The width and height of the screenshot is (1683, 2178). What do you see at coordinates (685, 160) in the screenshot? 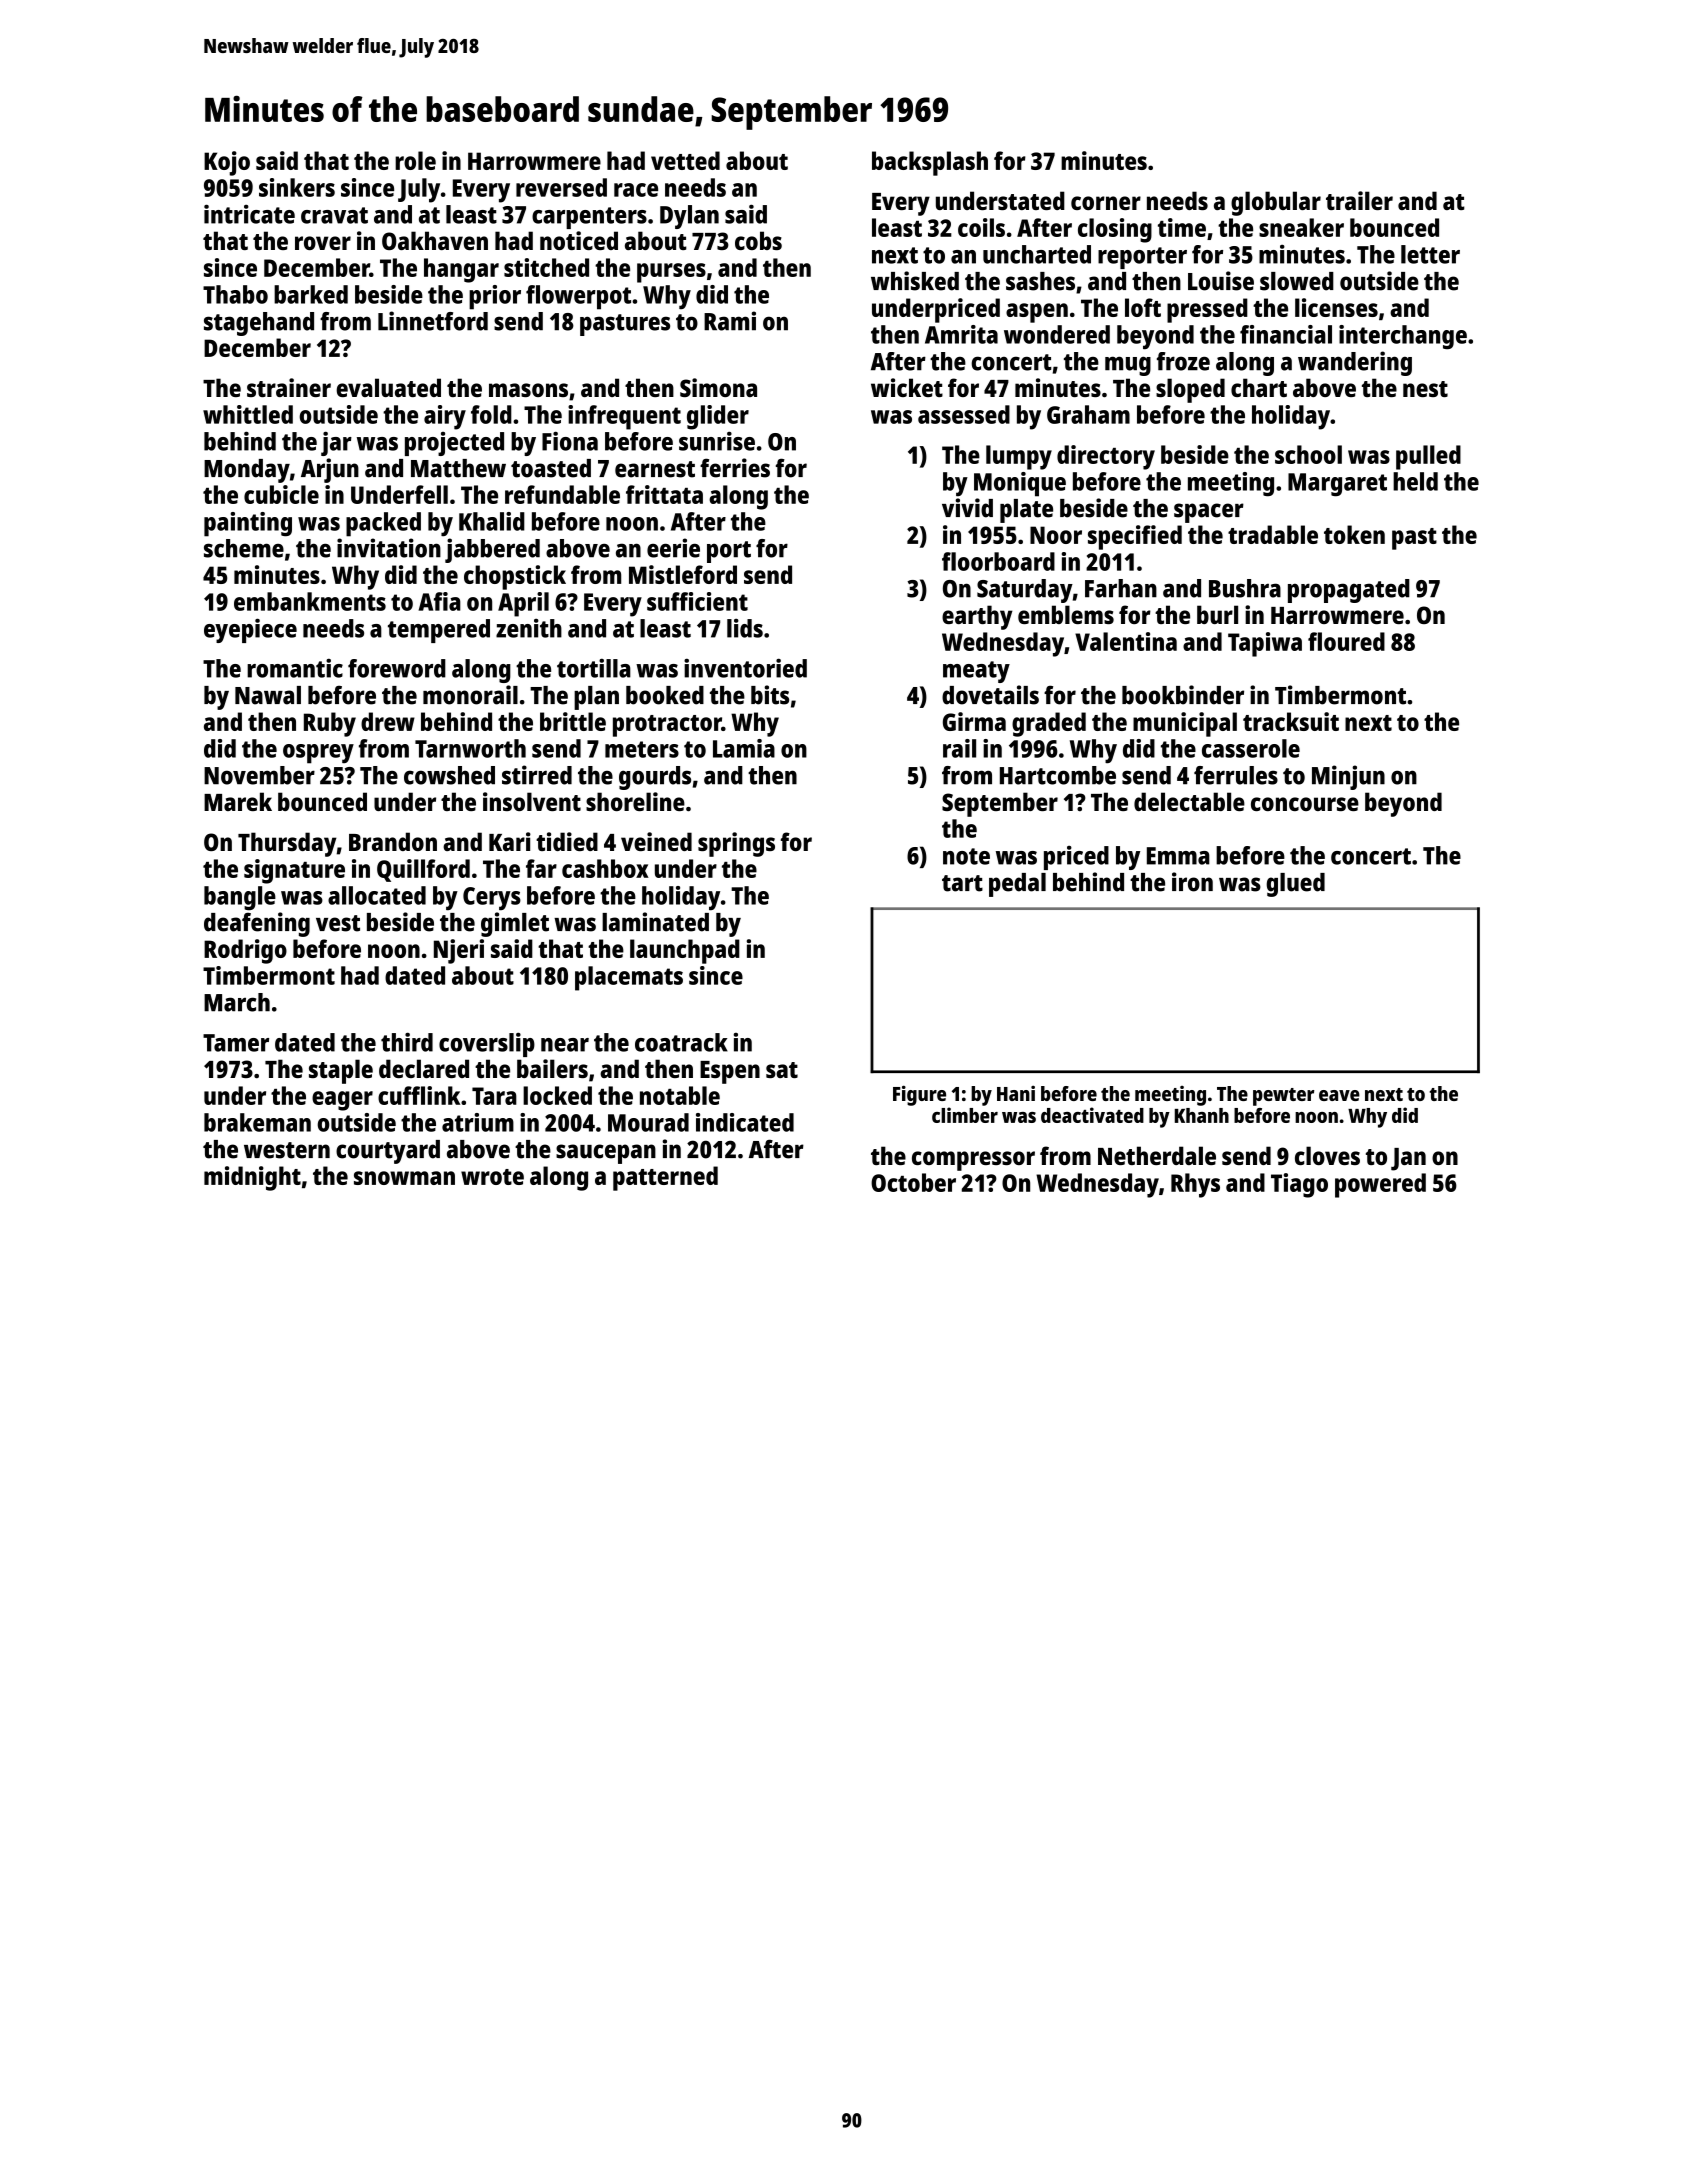
I see `vetted` at bounding box center [685, 160].
